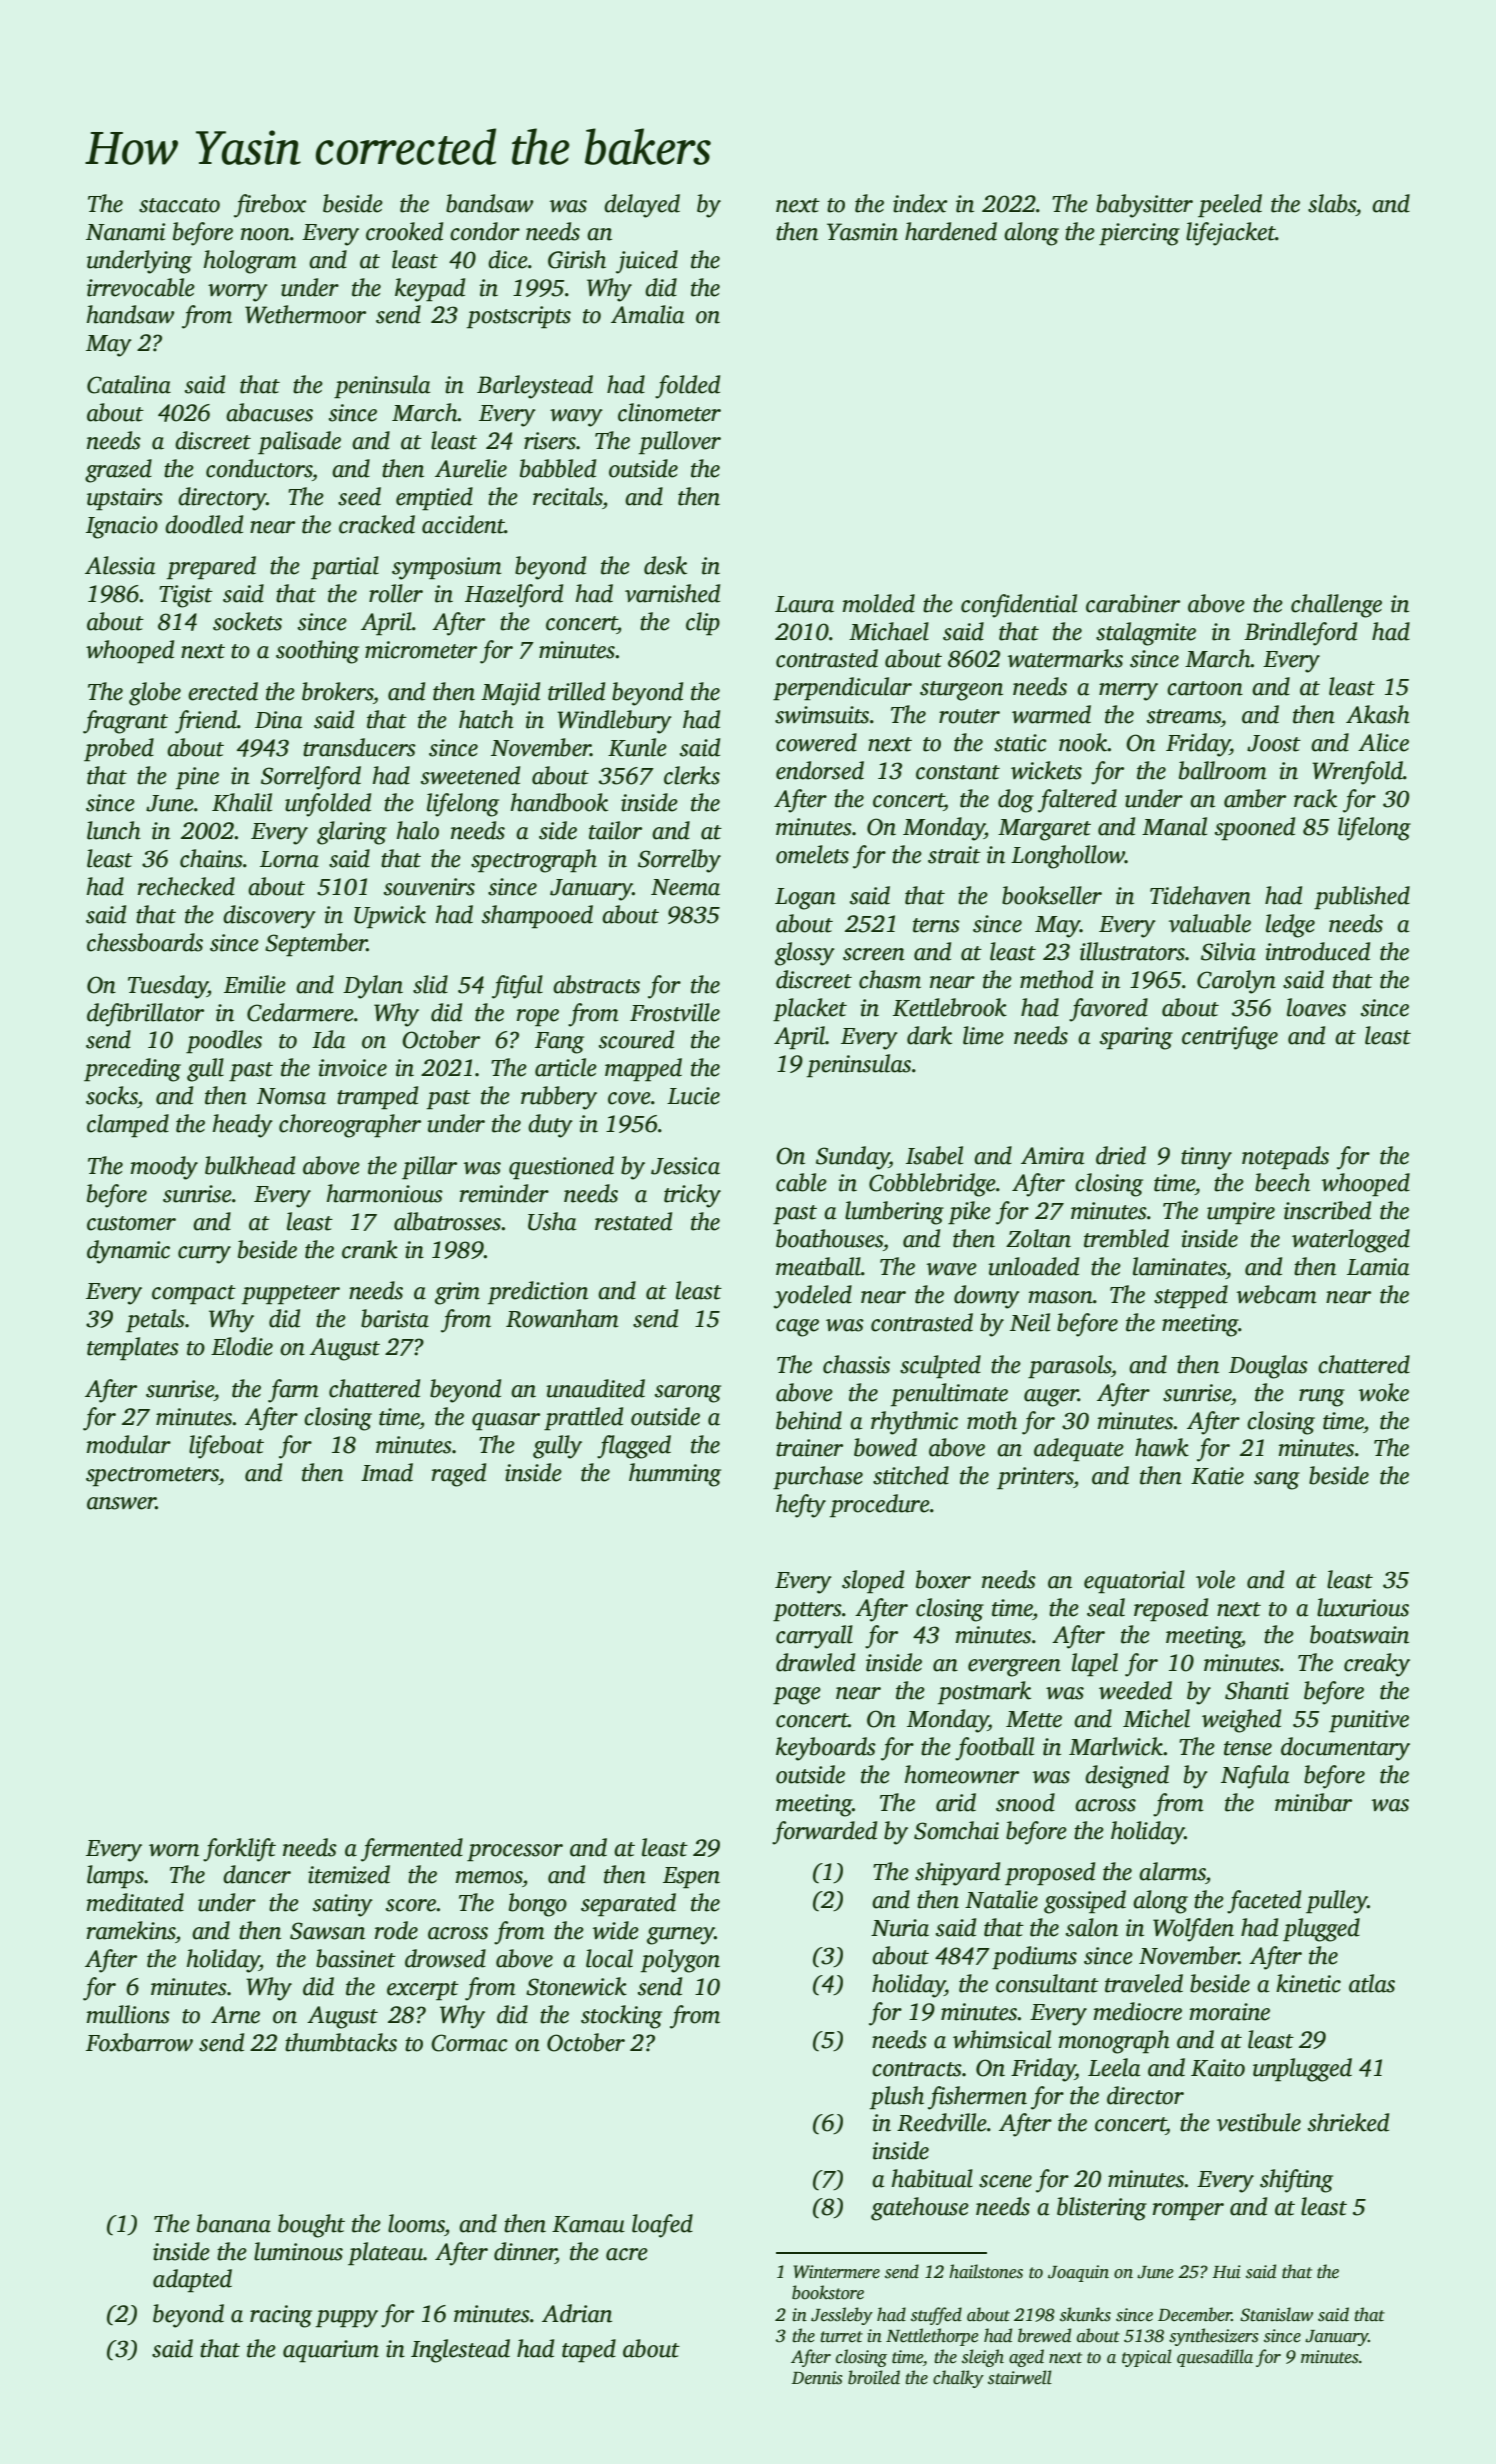 This screenshot has height=2464, width=1496. What do you see at coordinates (797, 1328) in the screenshot?
I see `cage` at bounding box center [797, 1328].
